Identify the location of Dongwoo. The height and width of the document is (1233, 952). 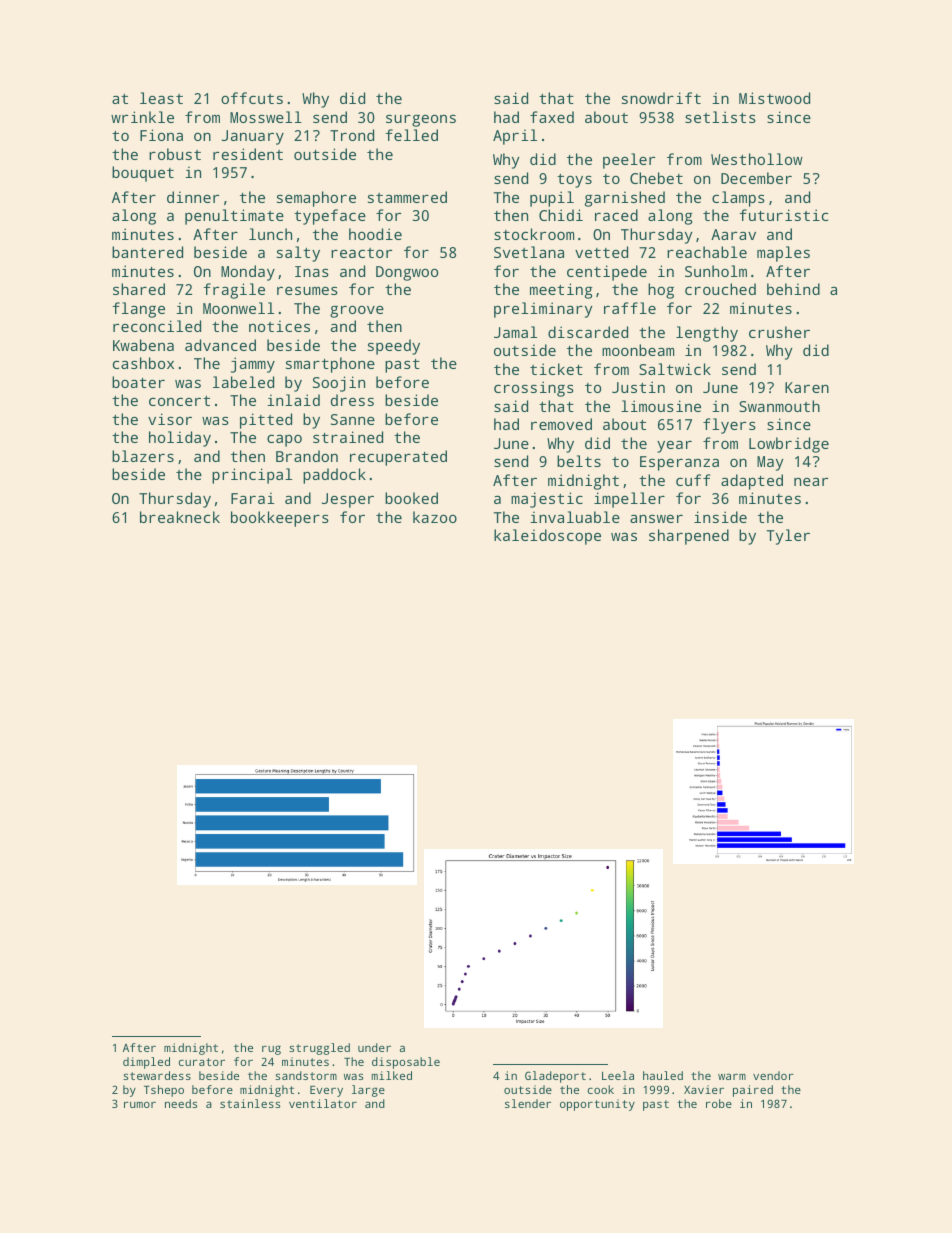
(407, 273).
